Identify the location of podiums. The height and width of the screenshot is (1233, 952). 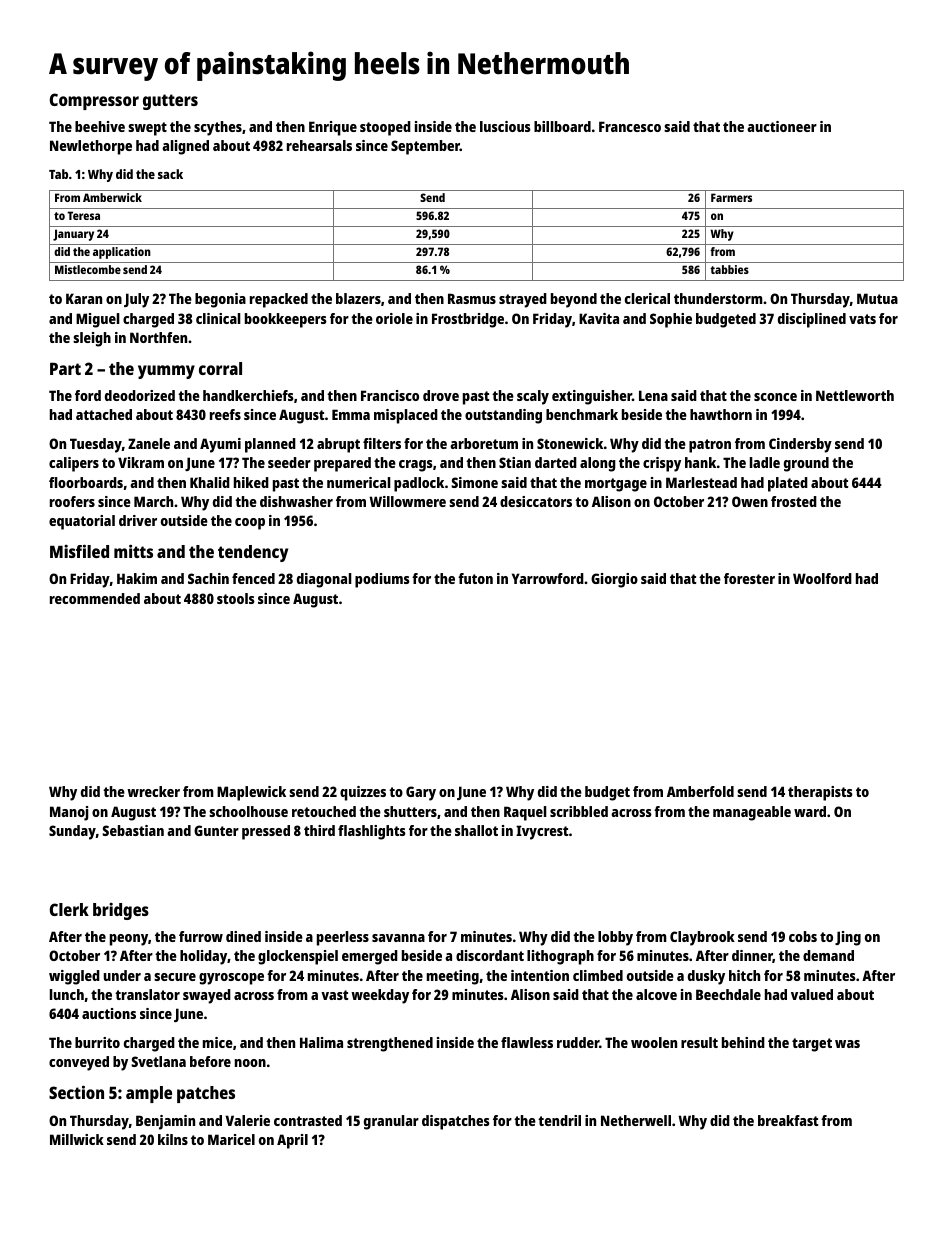
(382, 580).
